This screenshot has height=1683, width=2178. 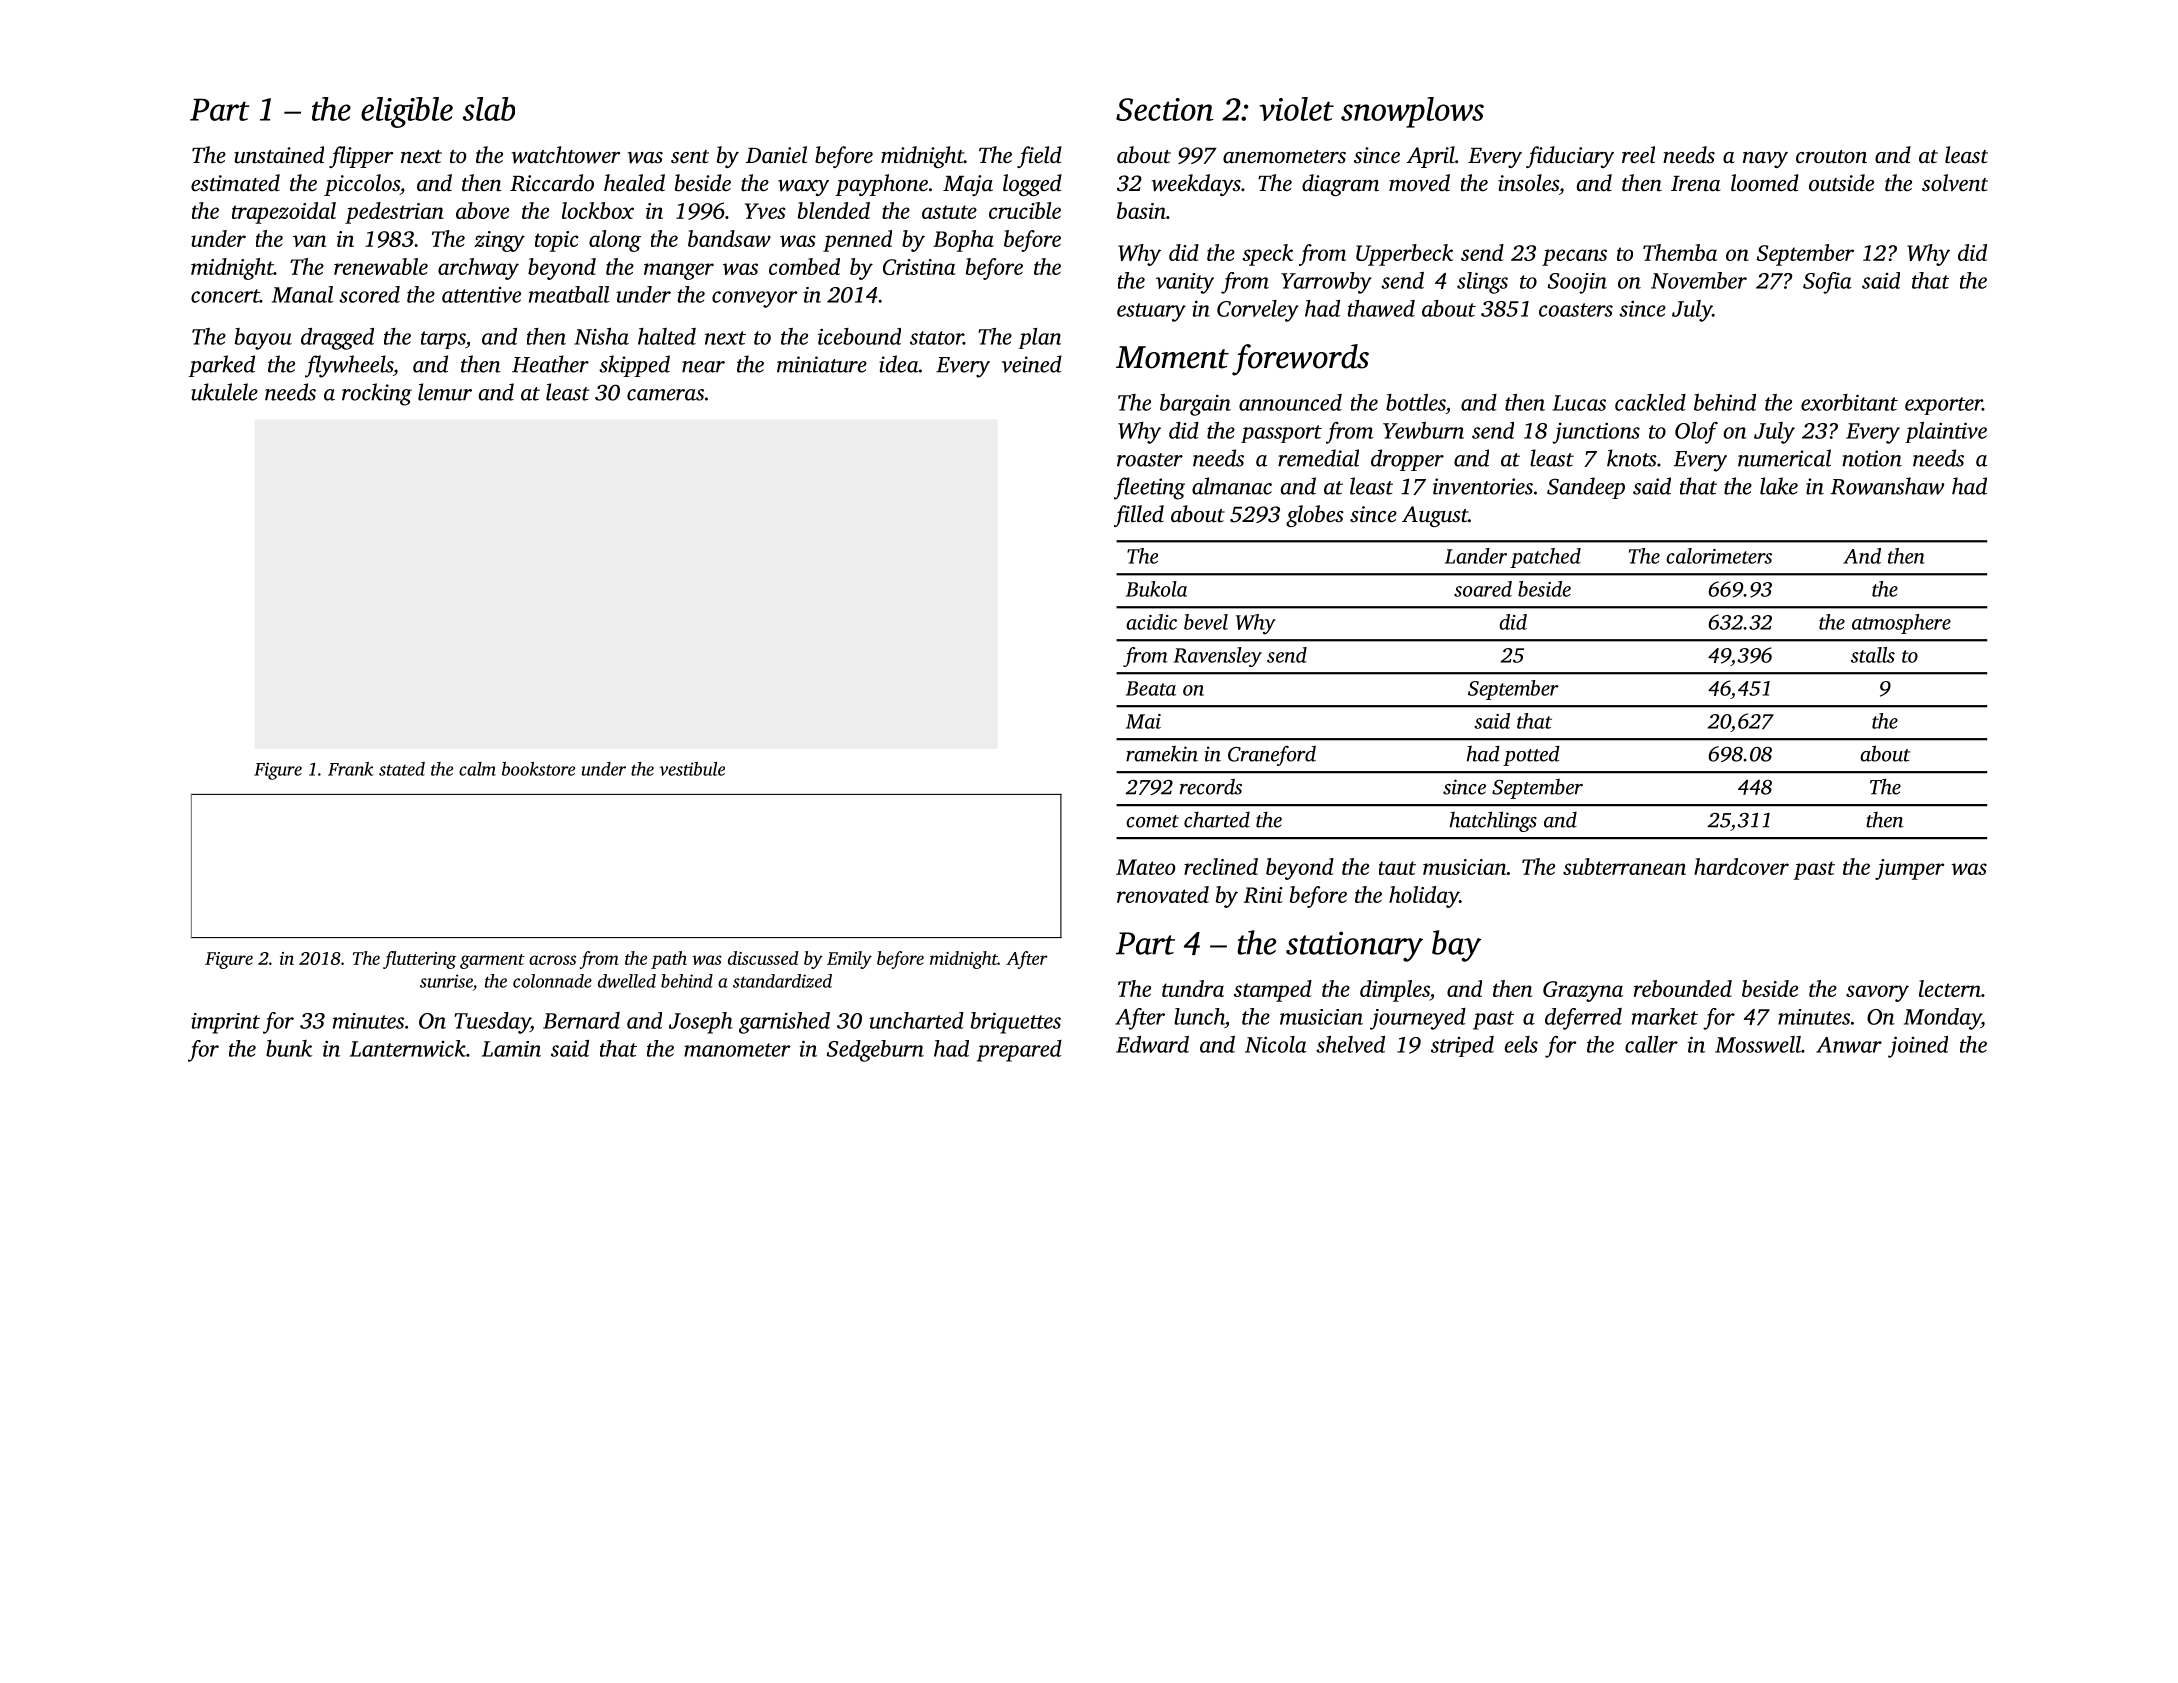 What do you see at coordinates (489, 109) in the screenshot?
I see `slab` at bounding box center [489, 109].
